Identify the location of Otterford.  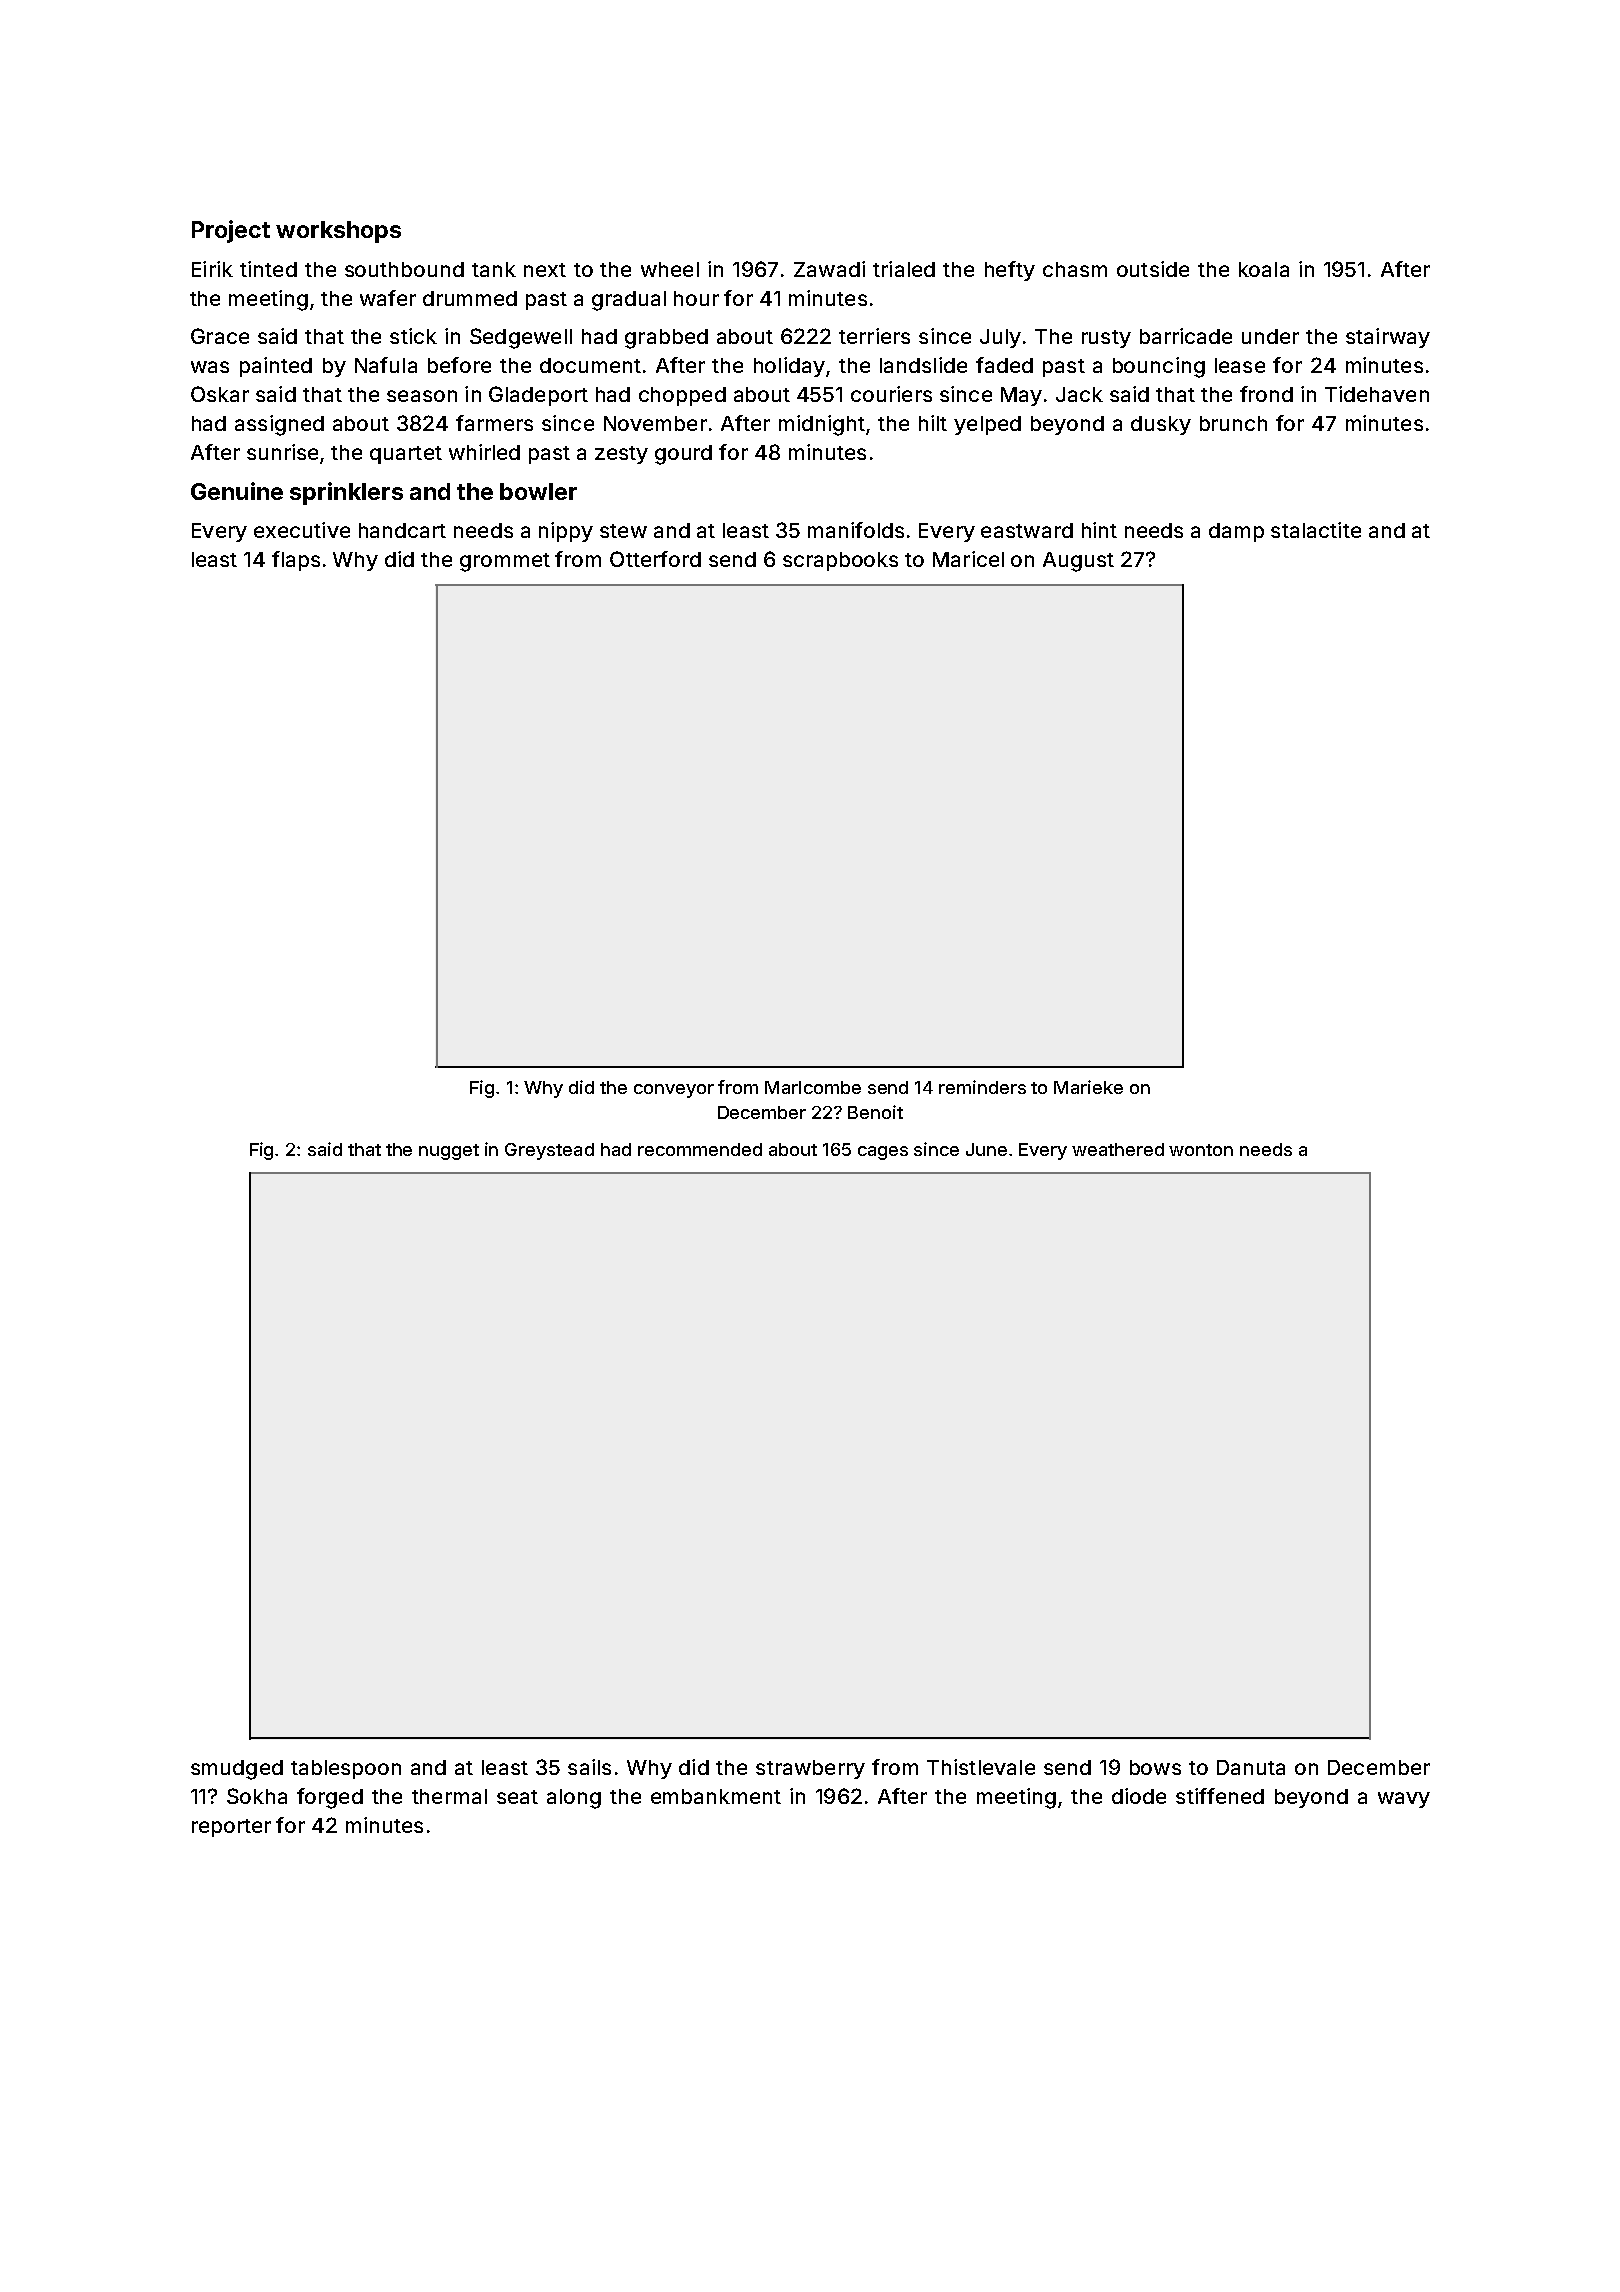
(655, 559).
